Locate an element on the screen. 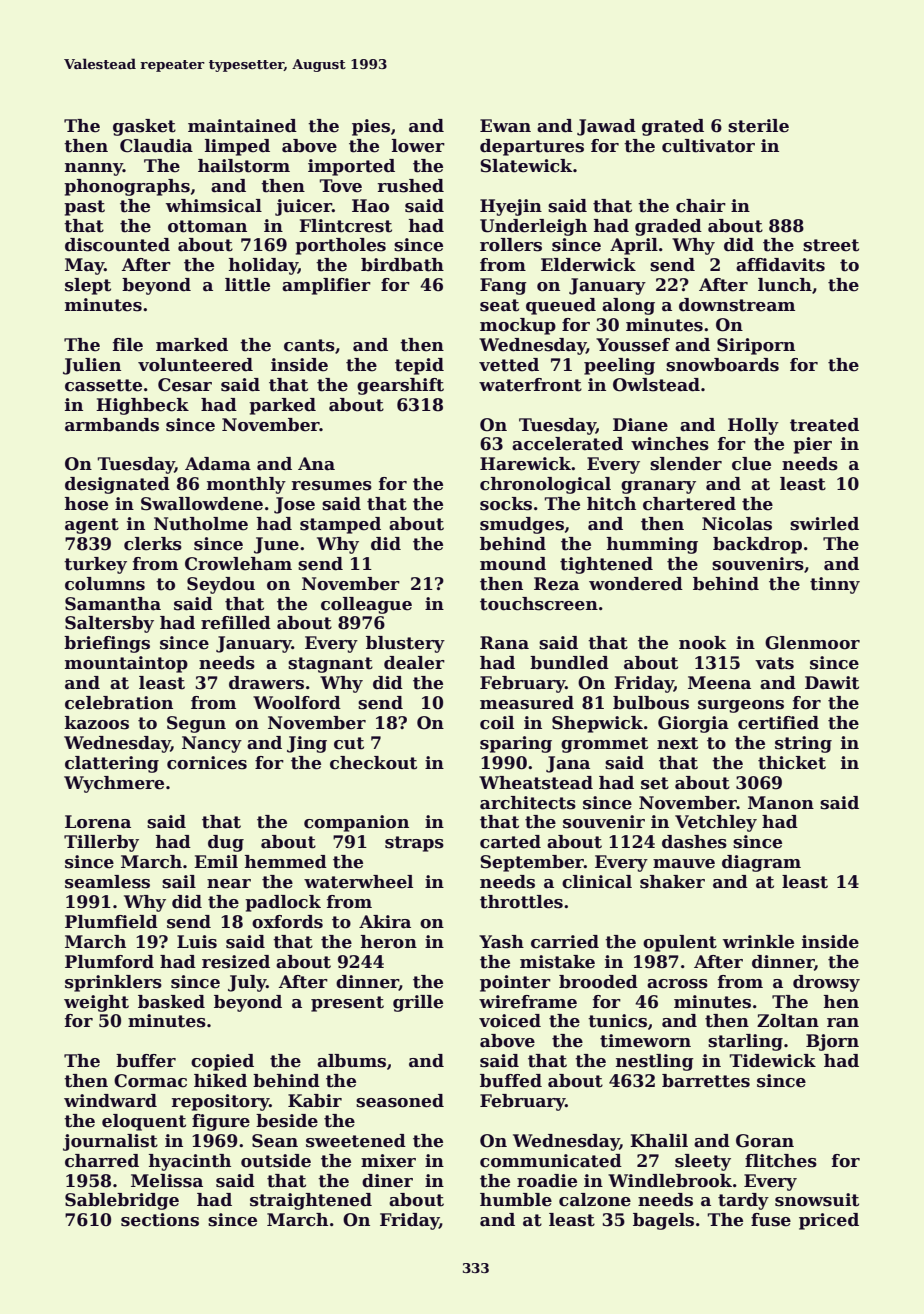  mauve is located at coordinates (684, 864).
